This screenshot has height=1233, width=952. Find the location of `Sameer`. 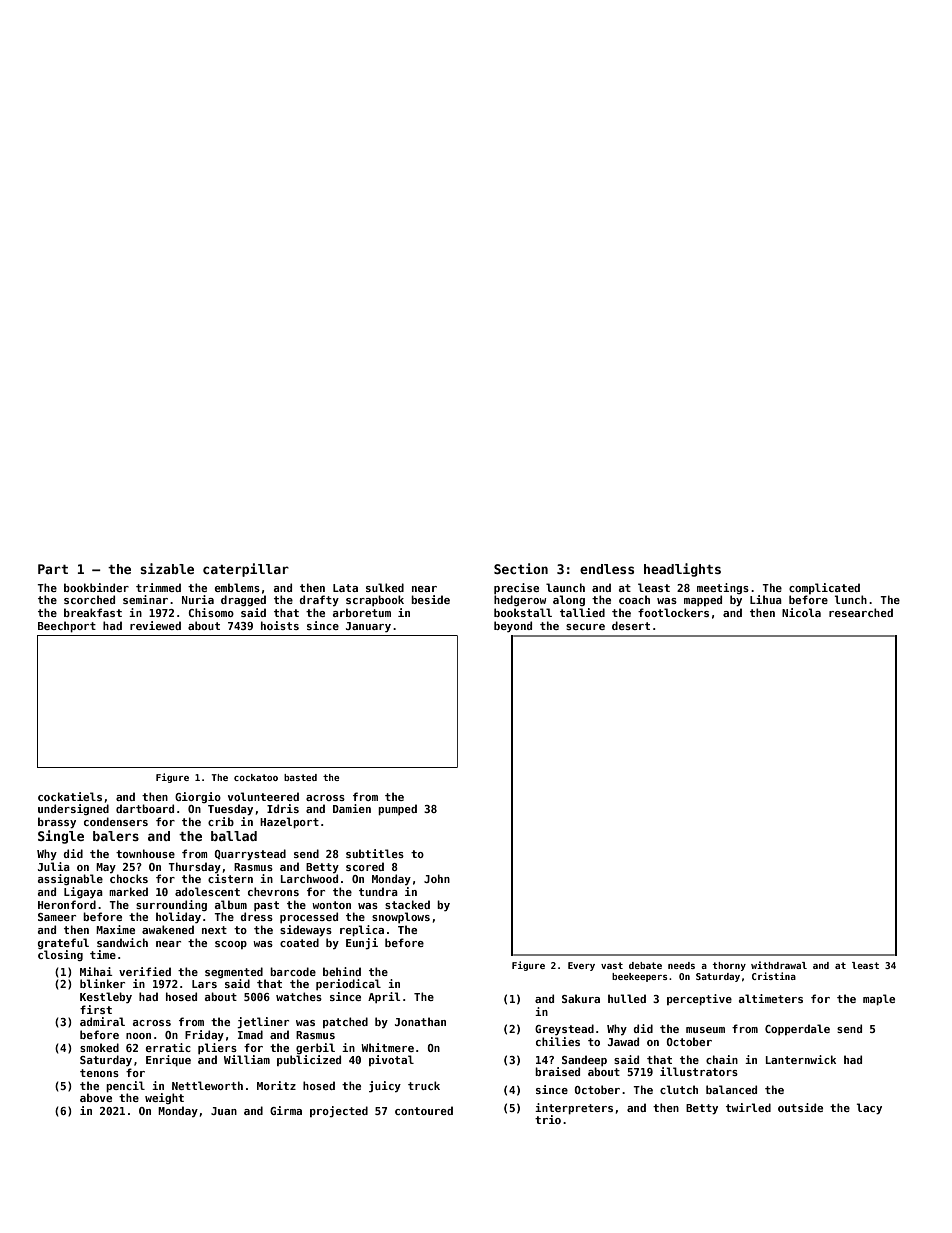

Sameer is located at coordinates (57, 917).
